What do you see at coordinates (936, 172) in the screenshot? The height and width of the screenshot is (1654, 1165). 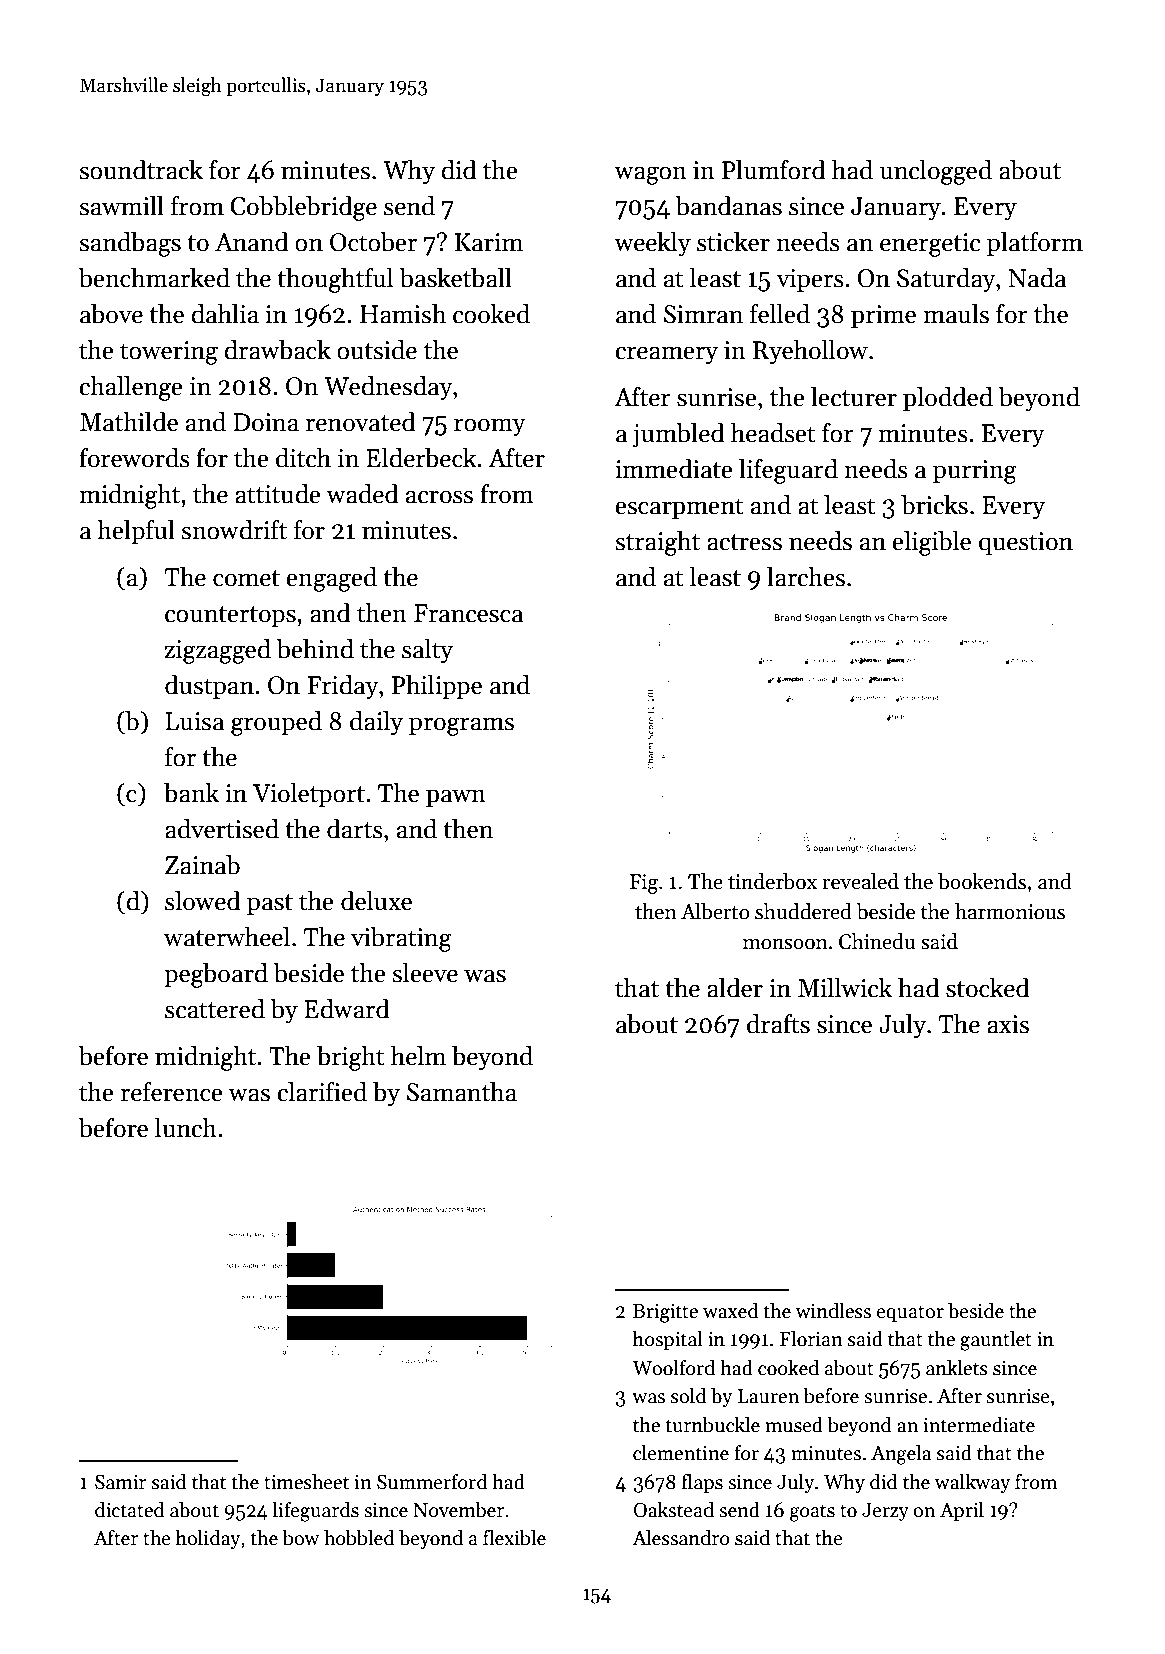 I see `unclogged` at bounding box center [936, 172].
